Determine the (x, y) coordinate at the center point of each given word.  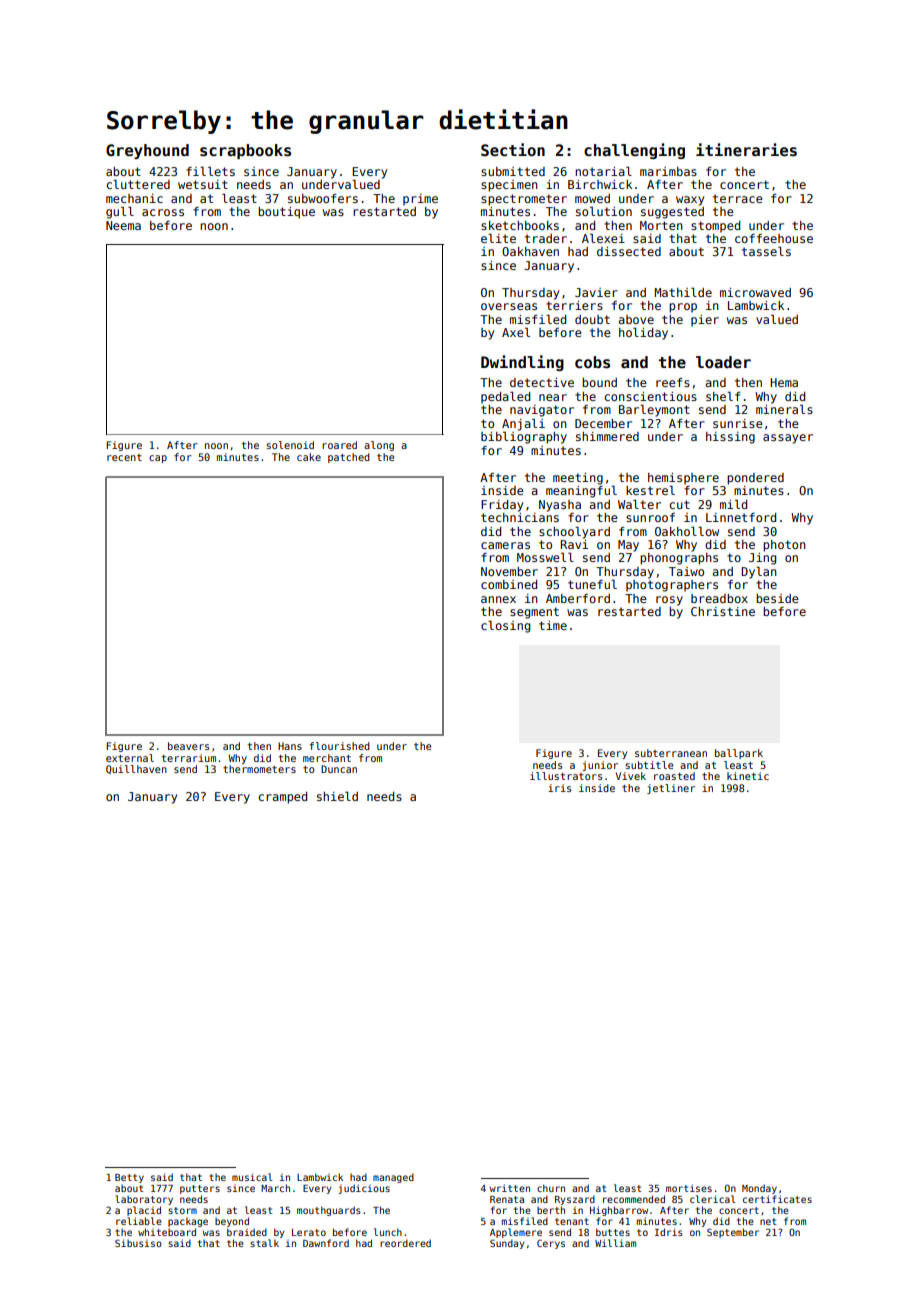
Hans (290, 746)
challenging (634, 151)
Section (513, 150)
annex (498, 599)
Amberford (578, 598)
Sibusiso (138, 1243)
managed (393, 1178)
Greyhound (147, 151)
